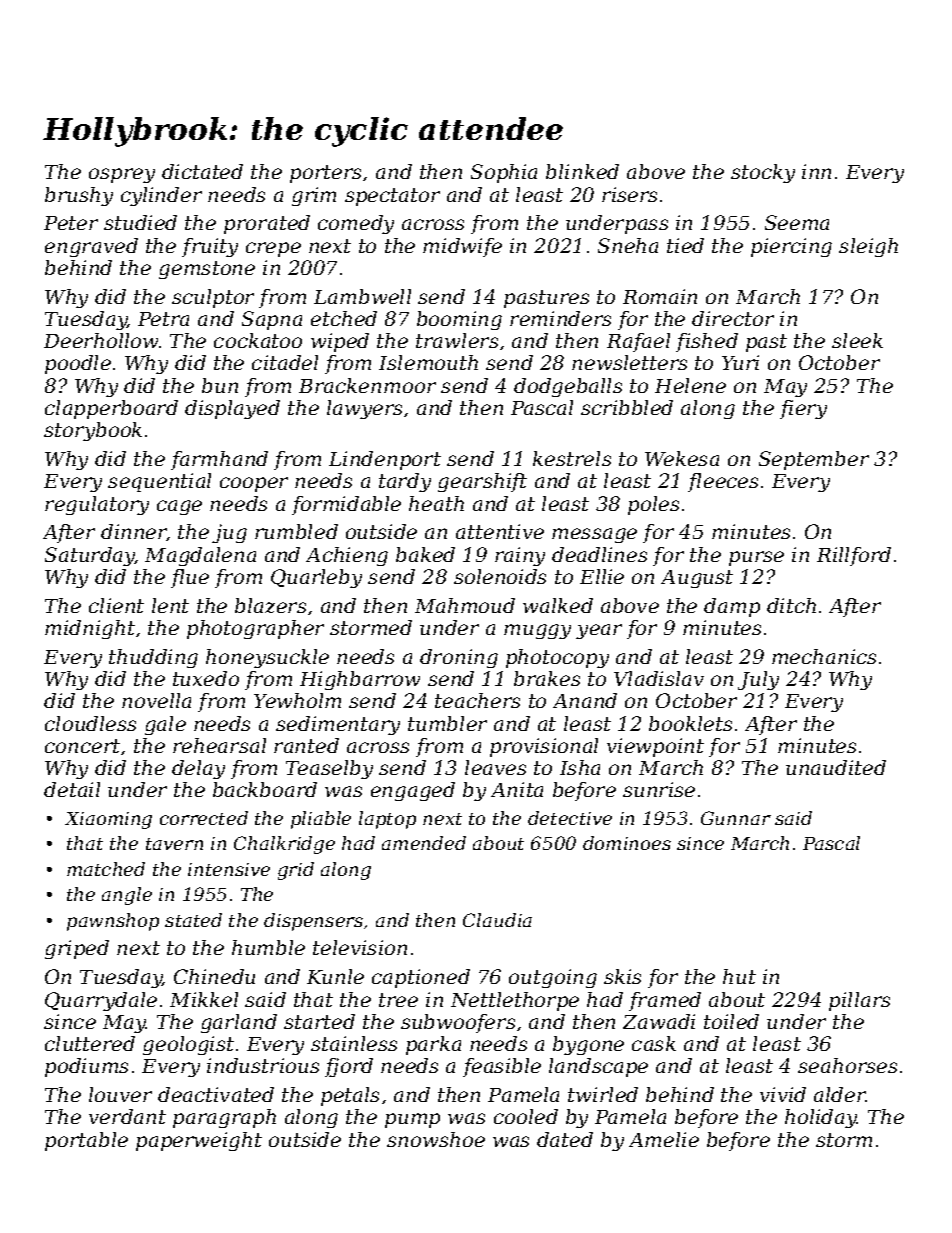  I want to click on hut, so click(739, 976).
